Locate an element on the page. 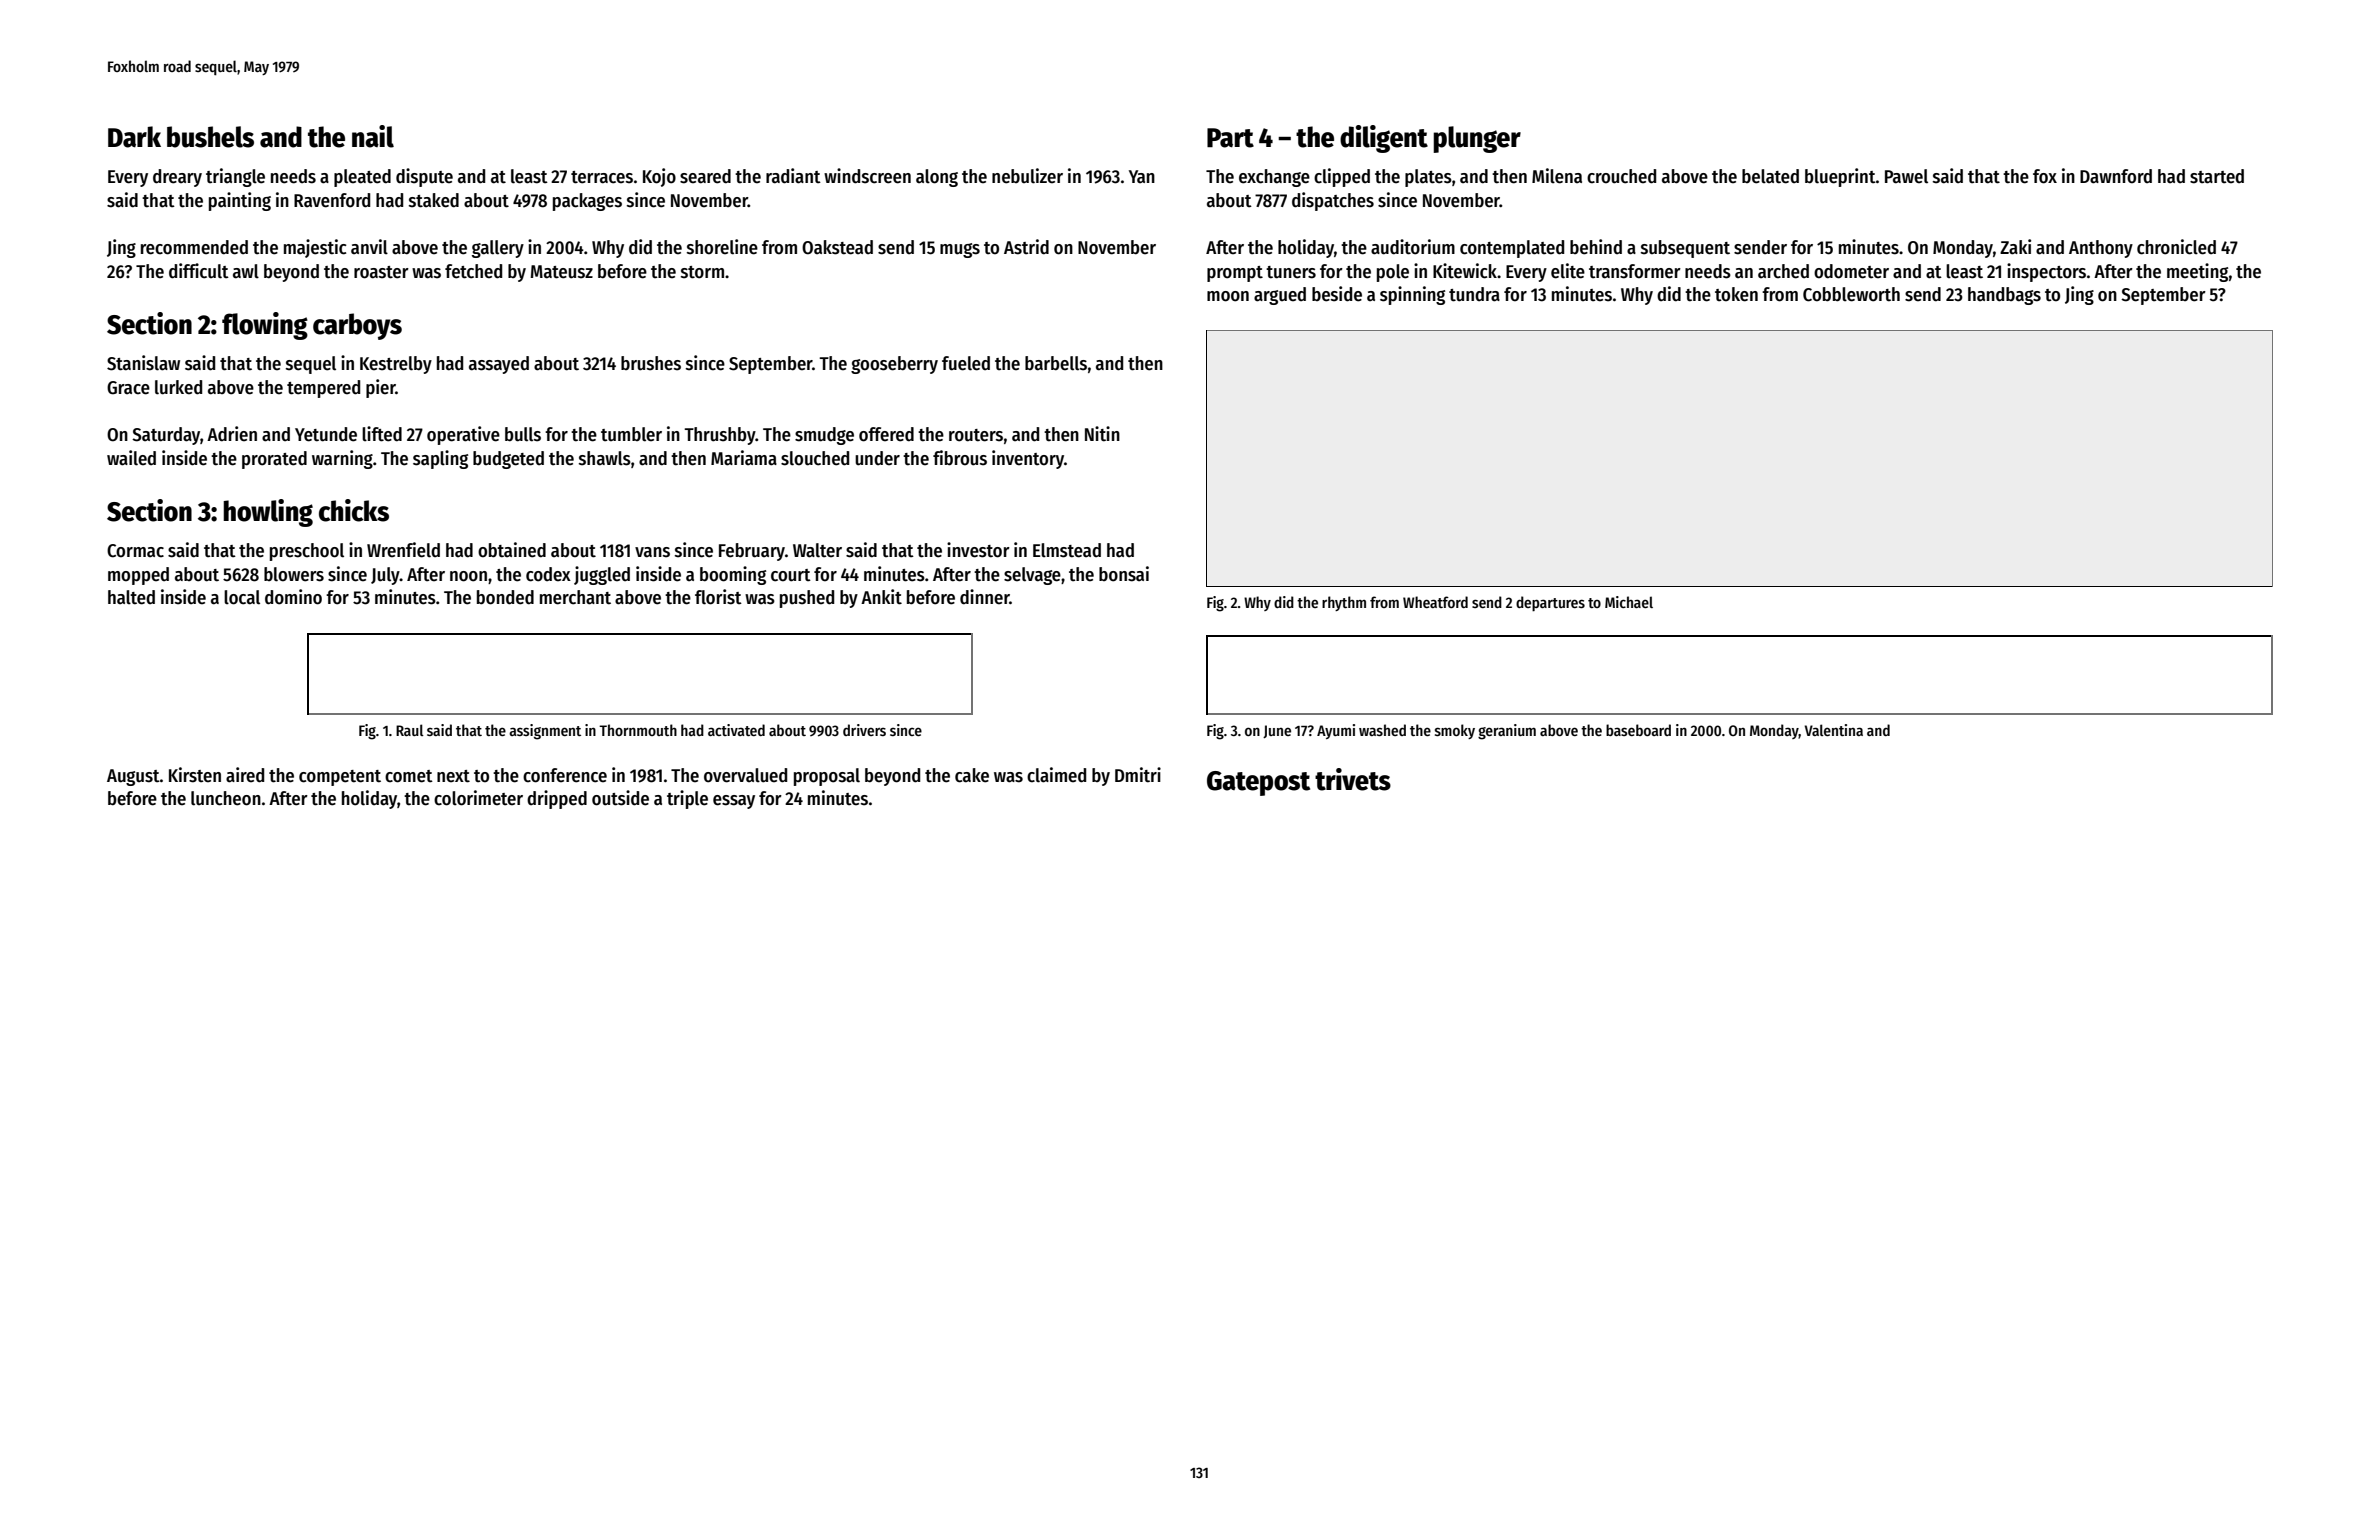  florist is located at coordinates (718, 597).
